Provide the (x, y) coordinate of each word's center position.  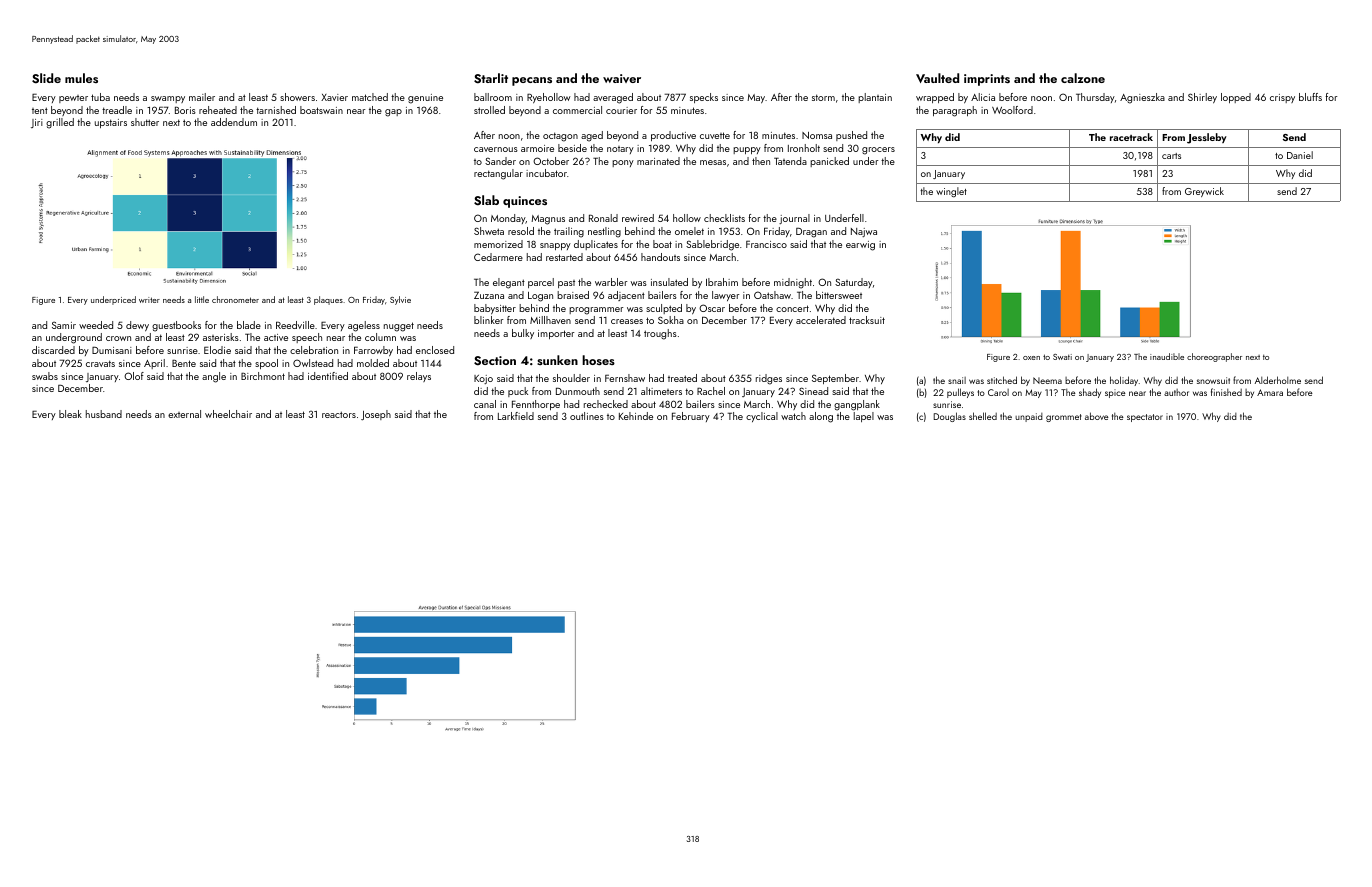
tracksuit (867, 320)
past (566, 284)
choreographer (1214, 357)
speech (307, 338)
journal (794, 219)
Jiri (37, 123)
